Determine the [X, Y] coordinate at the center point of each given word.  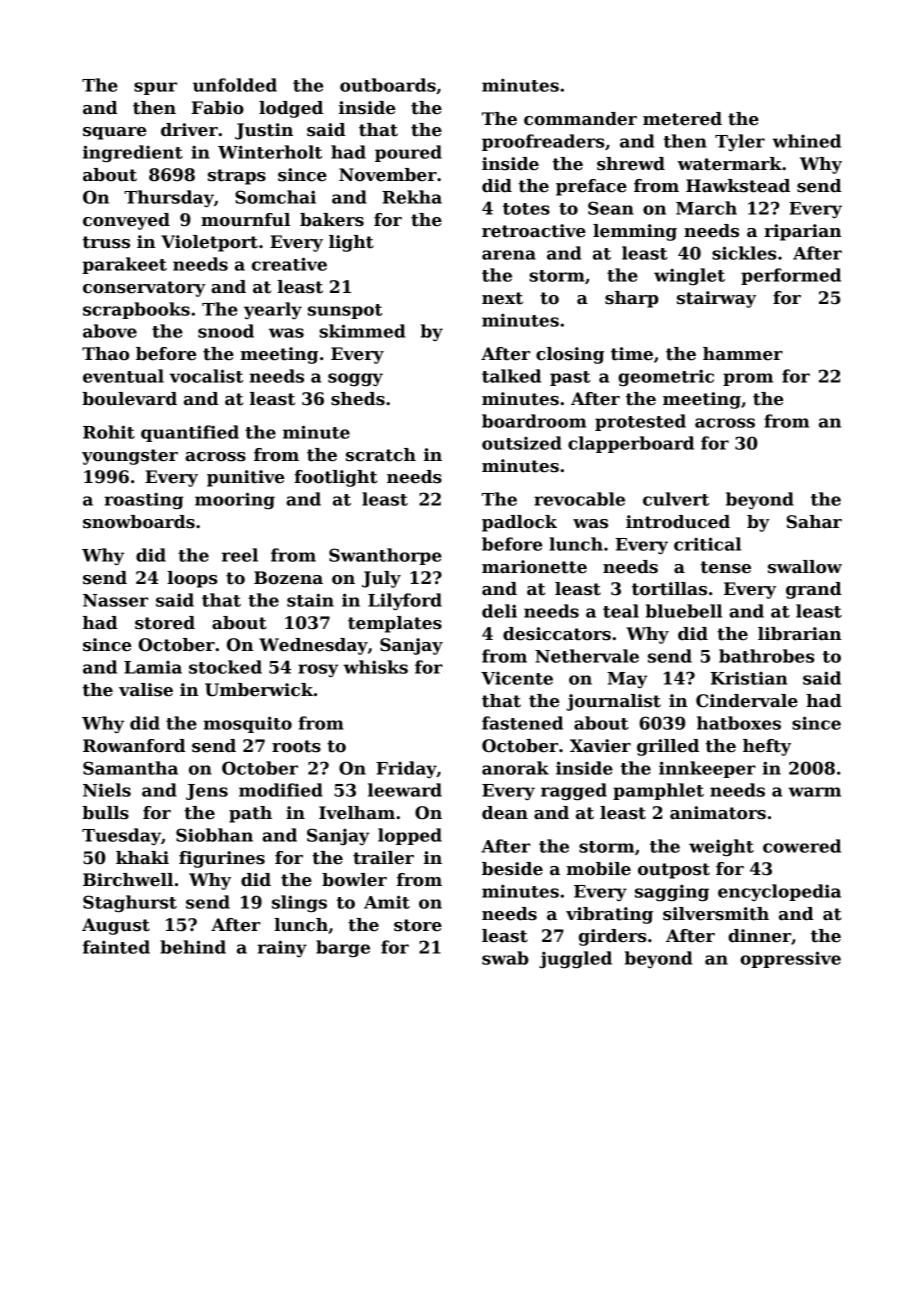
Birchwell [128, 880]
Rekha [412, 197]
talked [511, 376]
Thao [105, 354]
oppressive [790, 959]
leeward [405, 790]
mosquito [248, 724]
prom [748, 379]
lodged [291, 109]
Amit [387, 902]
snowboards [139, 522]
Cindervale [747, 701]
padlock [519, 523]
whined [806, 141]
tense [726, 567]
